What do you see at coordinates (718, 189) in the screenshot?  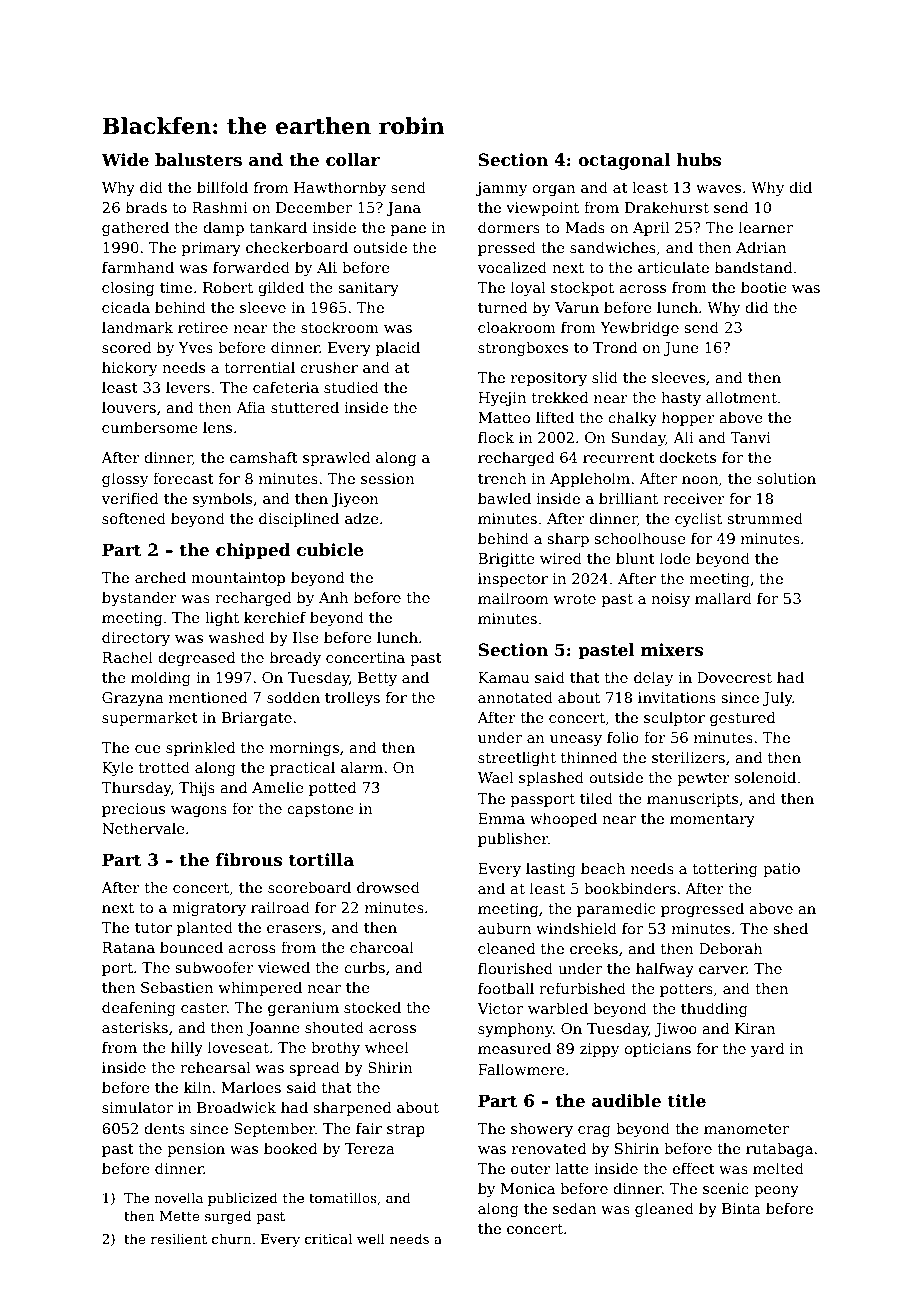 I see `waves` at bounding box center [718, 189].
